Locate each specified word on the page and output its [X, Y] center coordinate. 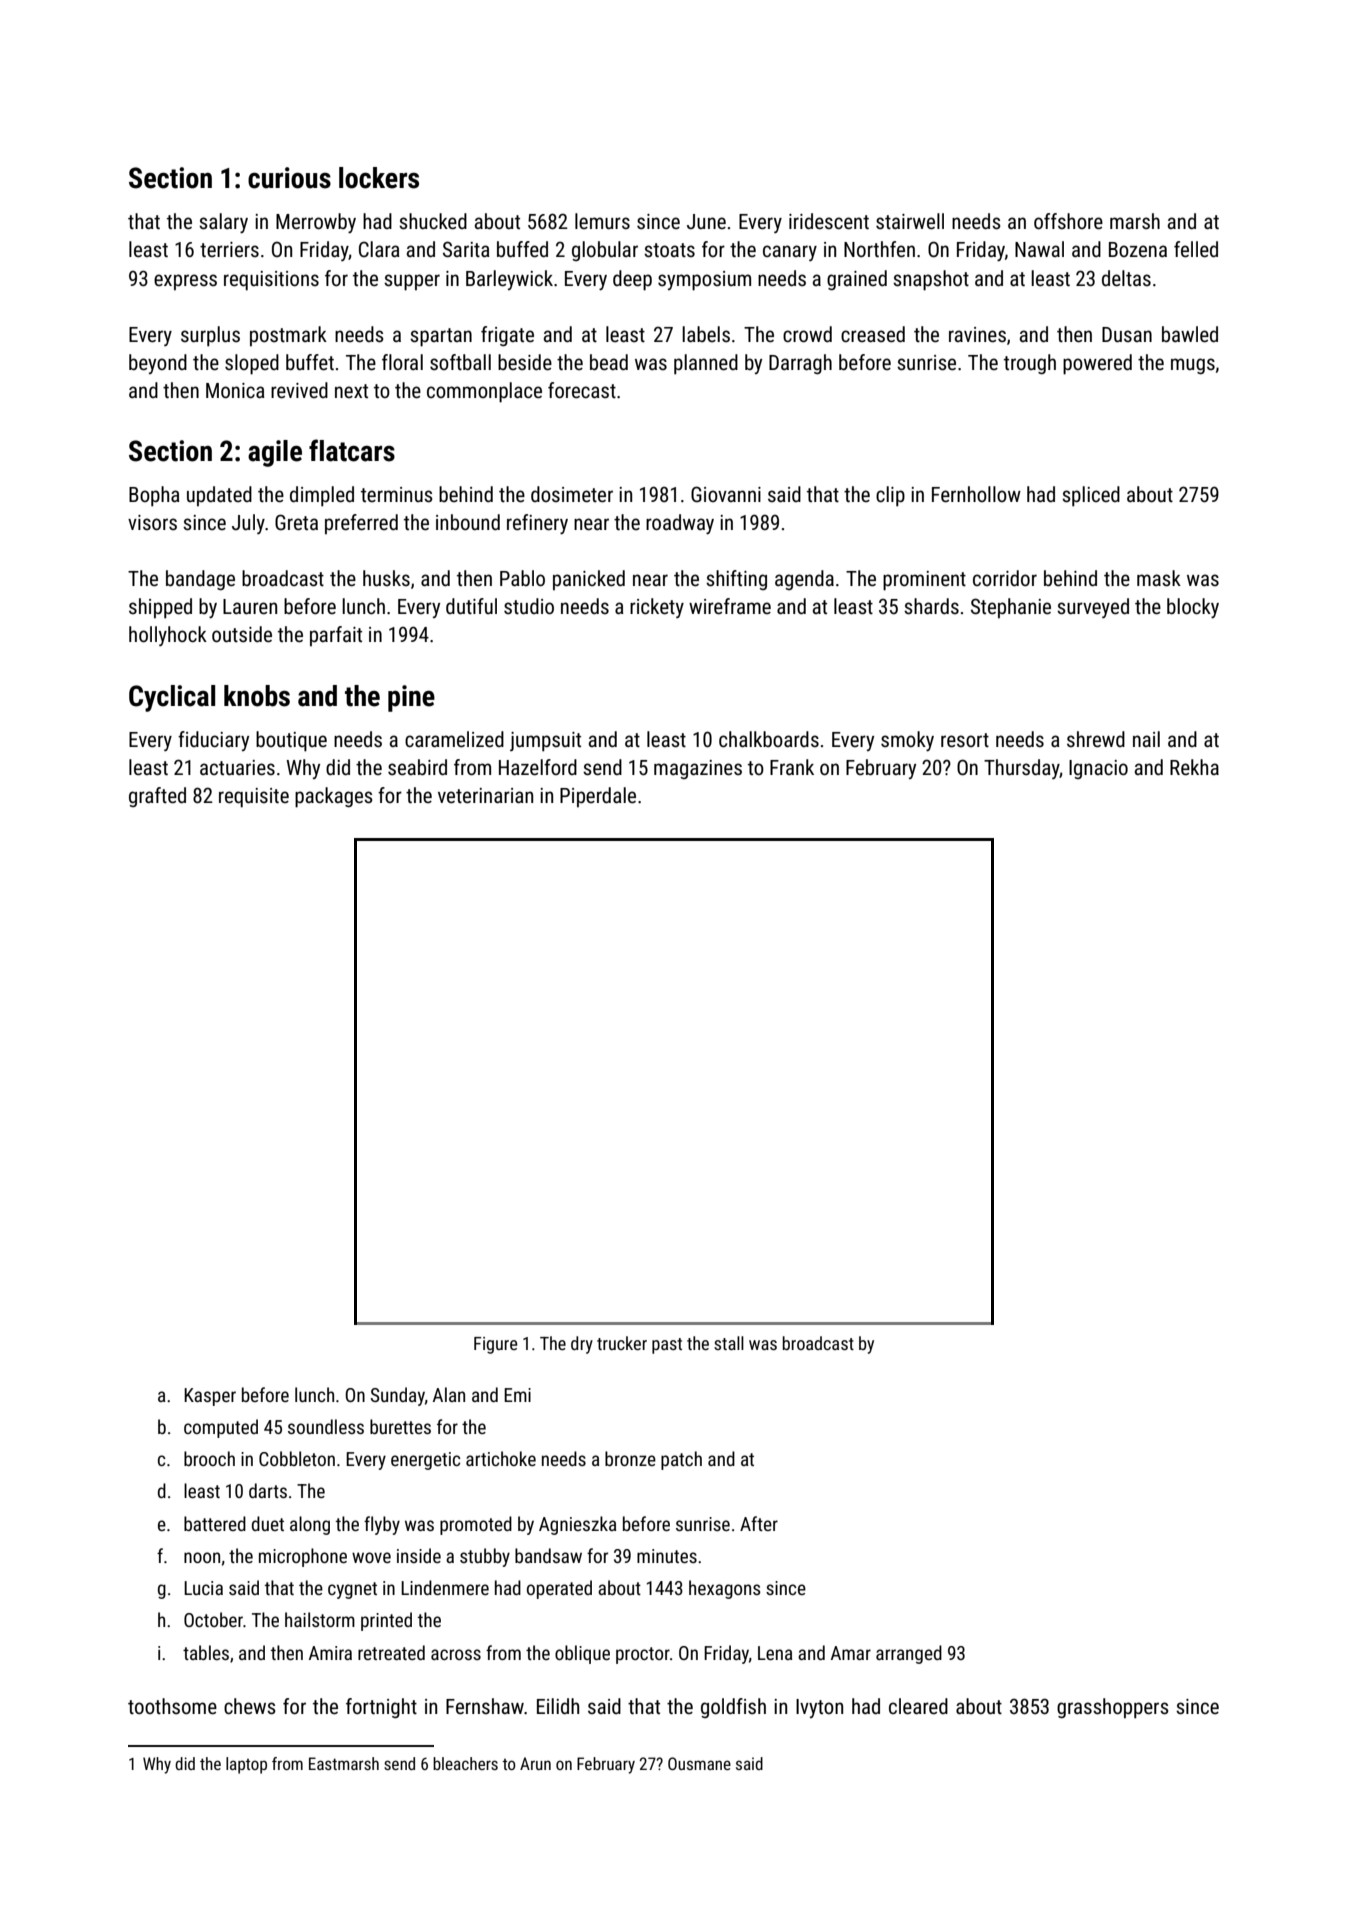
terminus [397, 495]
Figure [495, 1345]
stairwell [910, 221]
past [667, 1346]
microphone [303, 1557]
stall [729, 1343]
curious [289, 178]
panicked [589, 580]
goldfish [733, 1708]
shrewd [1096, 739]
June [706, 221]
